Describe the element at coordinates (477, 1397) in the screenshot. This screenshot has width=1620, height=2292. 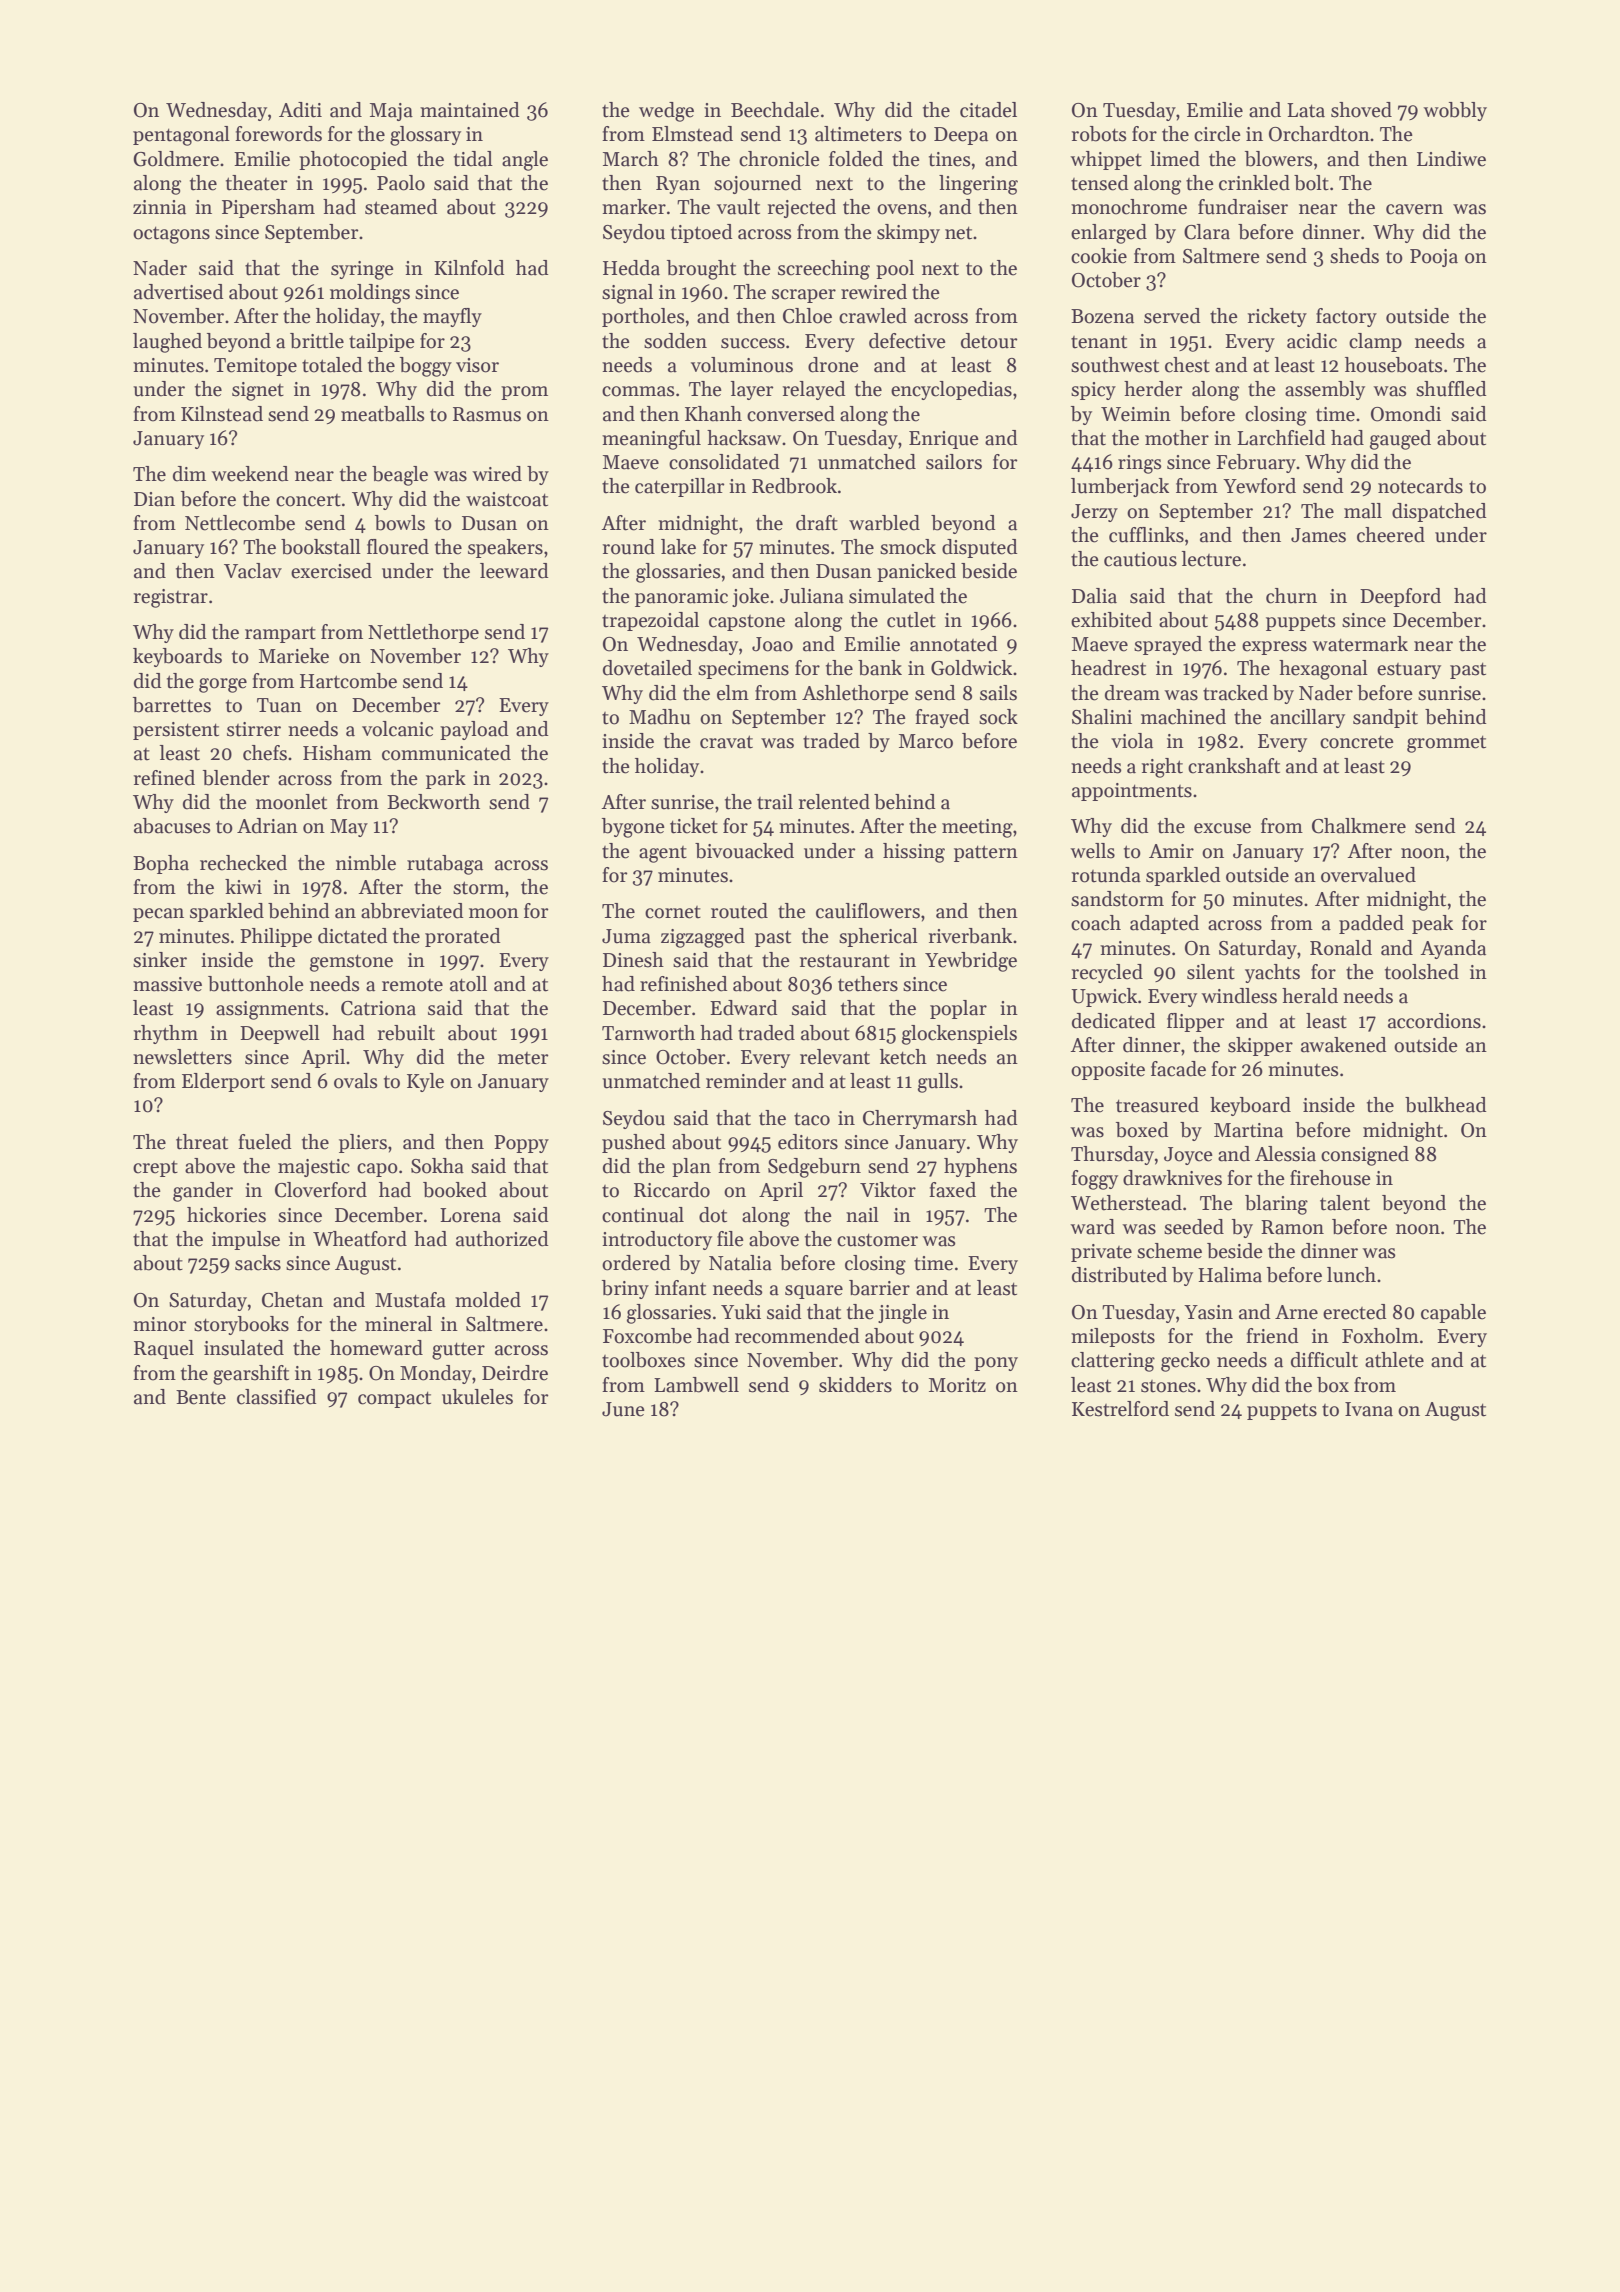
I see `ukuleles` at that location.
